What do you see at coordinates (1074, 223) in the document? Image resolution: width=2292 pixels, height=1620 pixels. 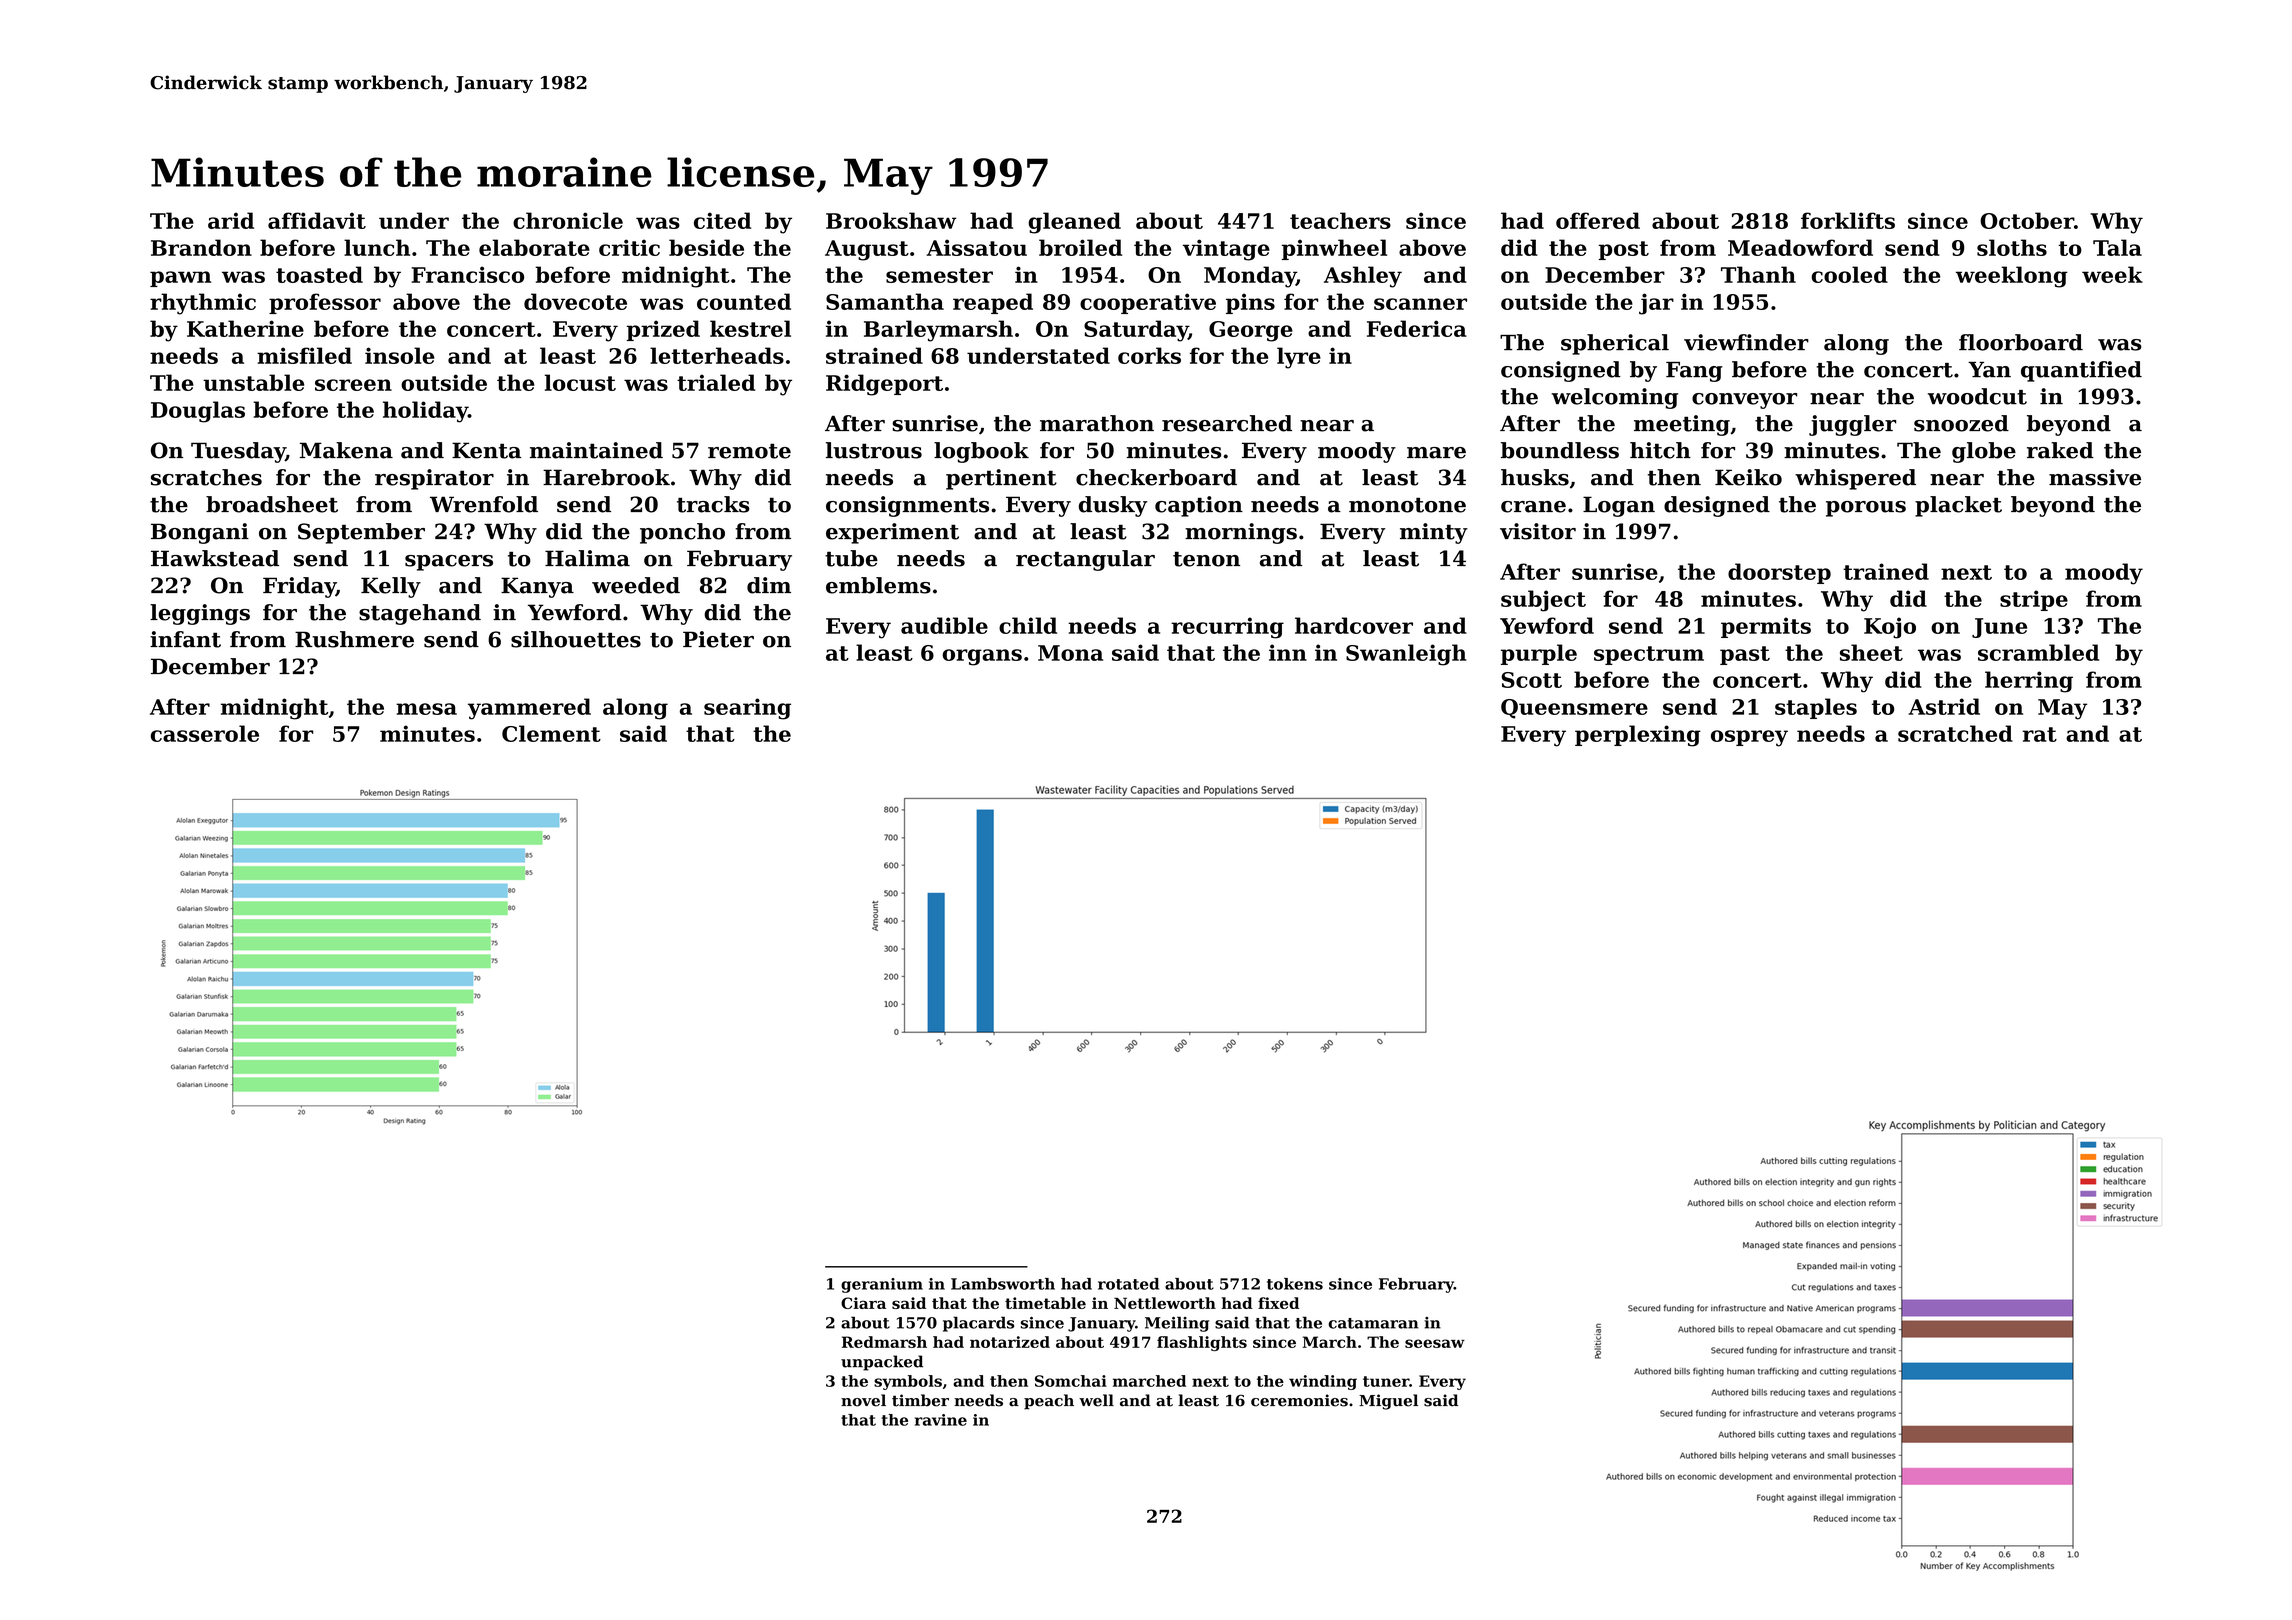 I see `gleaned` at bounding box center [1074, 223].
